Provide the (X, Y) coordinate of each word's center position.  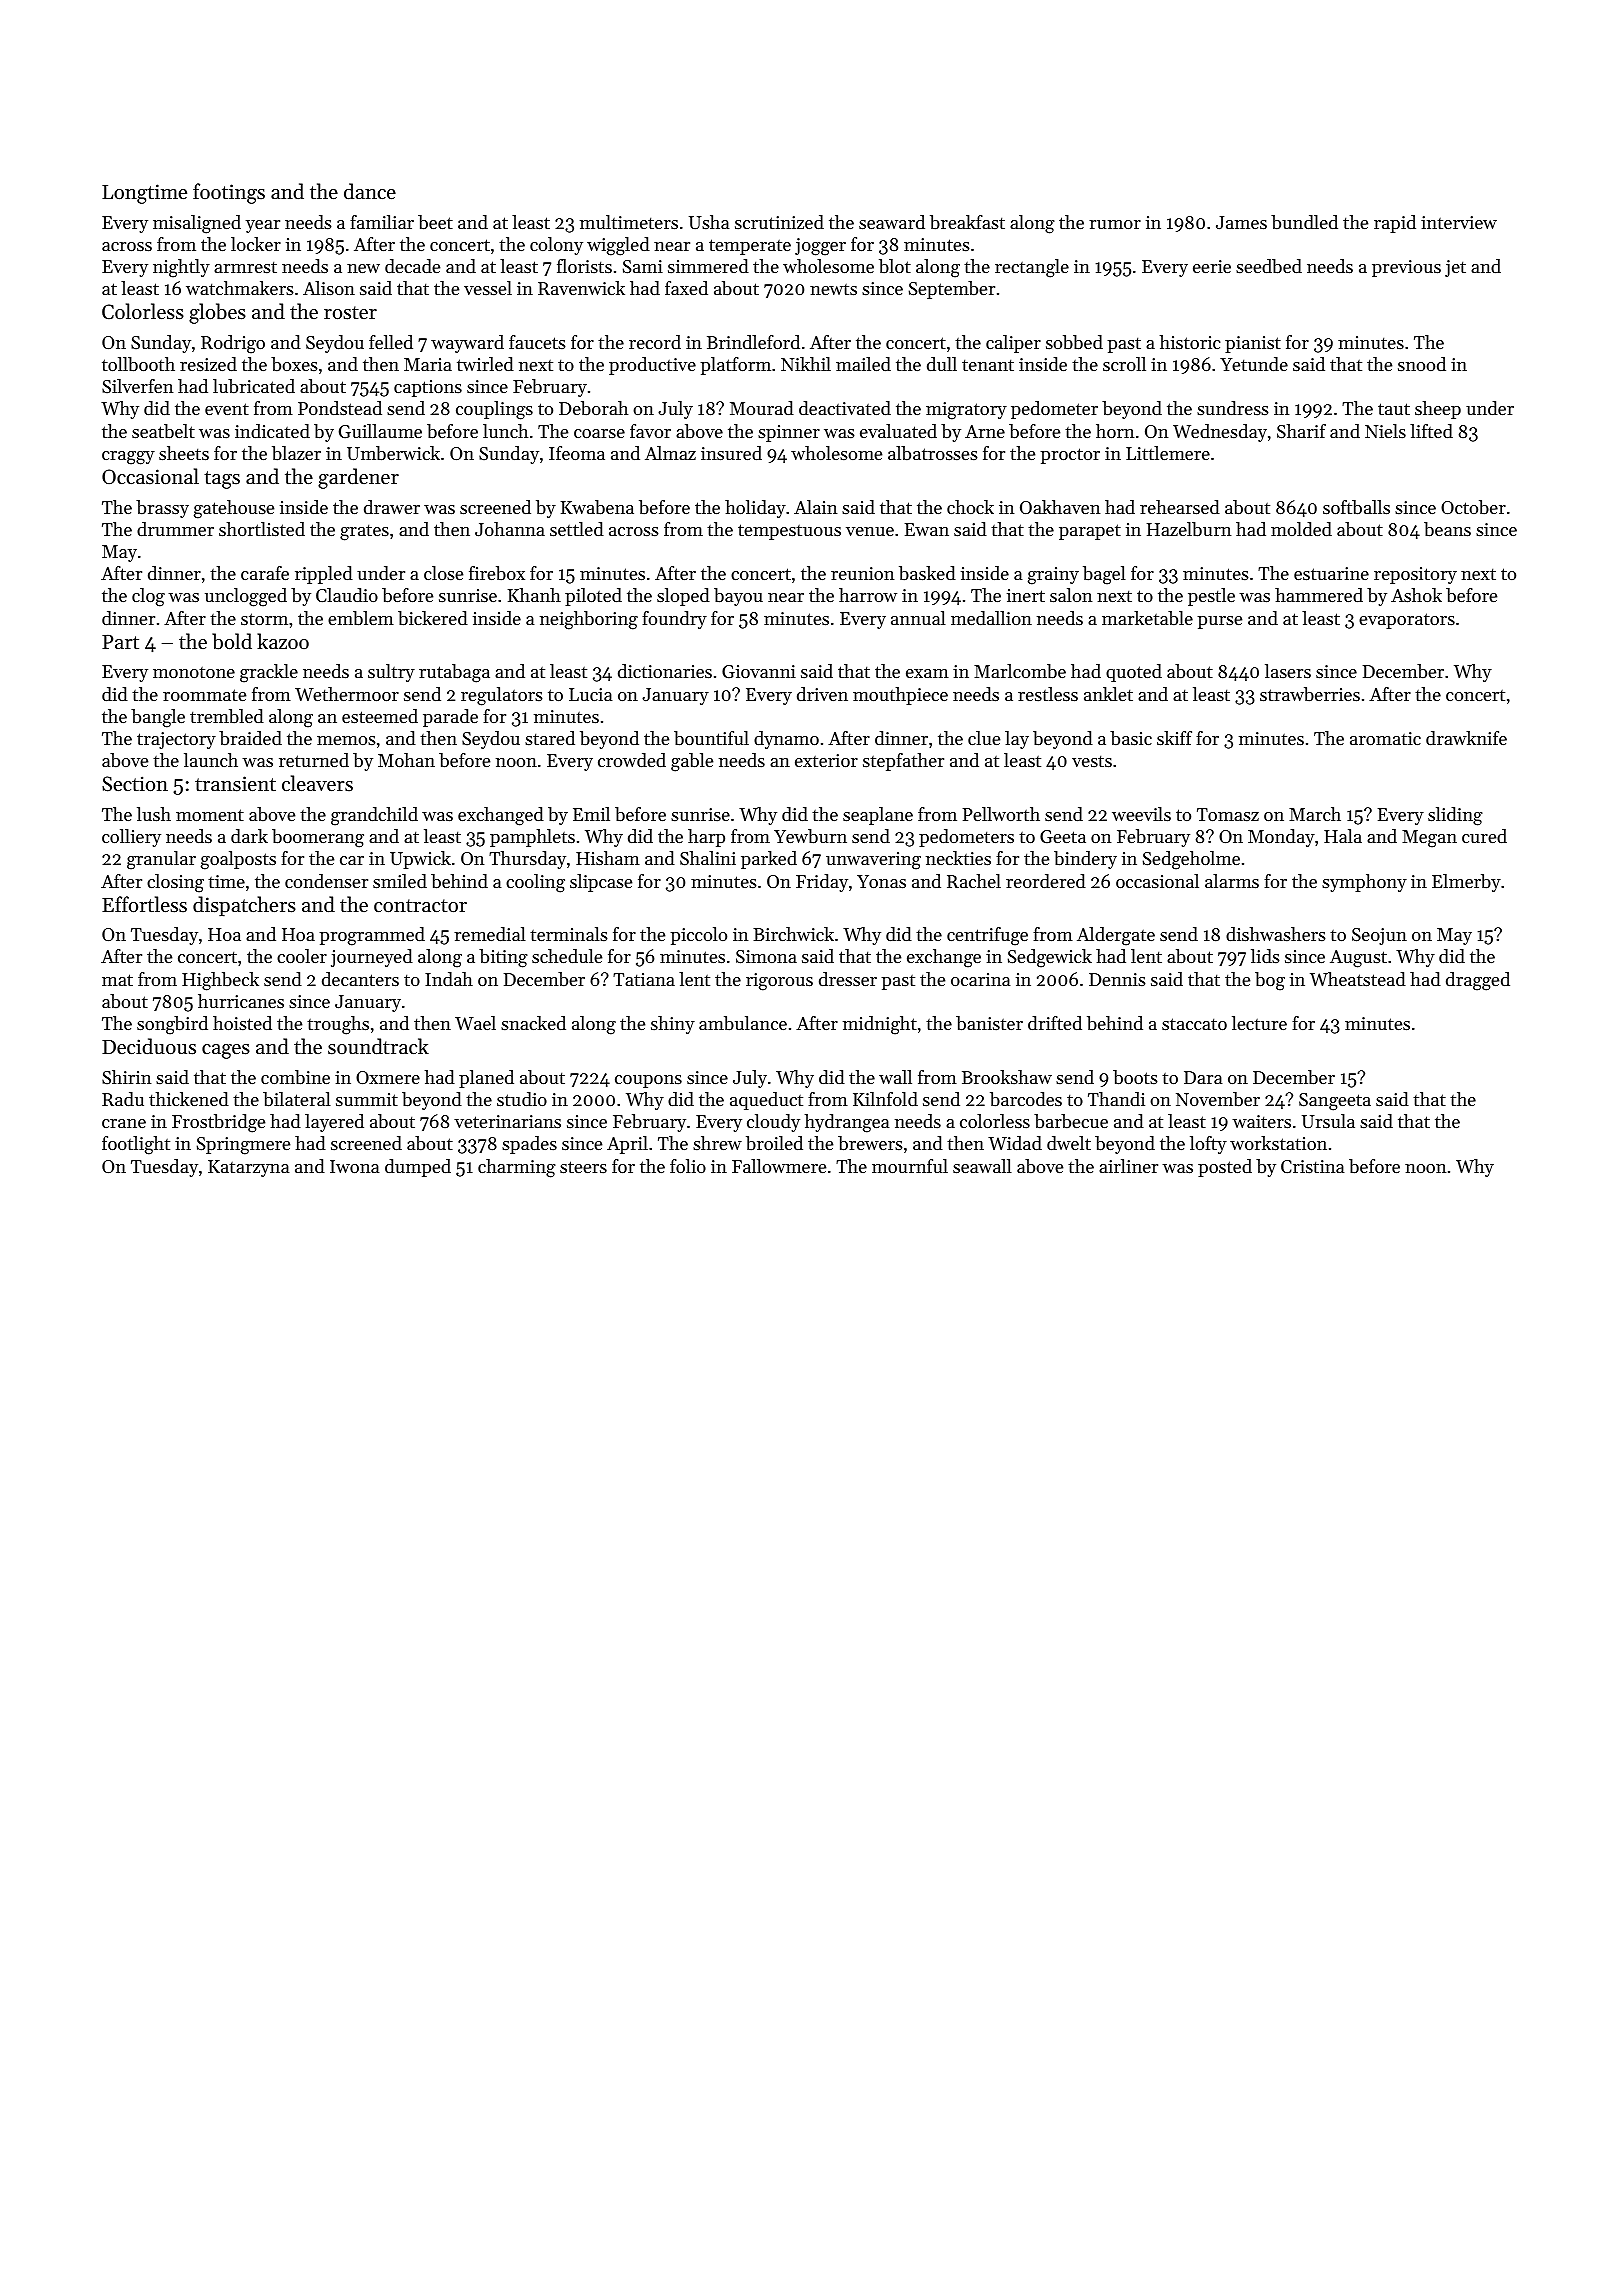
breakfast (967, 222)
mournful (910, 1166)
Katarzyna (248, 1168)
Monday (1281, 838)
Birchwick (793, 934)
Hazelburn (1189, 529)
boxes (294, 364)
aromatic (1385, 738)
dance (370, 191)
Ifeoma (577, 453)
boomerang (318, 838)
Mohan (406, 760)
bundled (1304, 222)
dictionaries (665, 671)
